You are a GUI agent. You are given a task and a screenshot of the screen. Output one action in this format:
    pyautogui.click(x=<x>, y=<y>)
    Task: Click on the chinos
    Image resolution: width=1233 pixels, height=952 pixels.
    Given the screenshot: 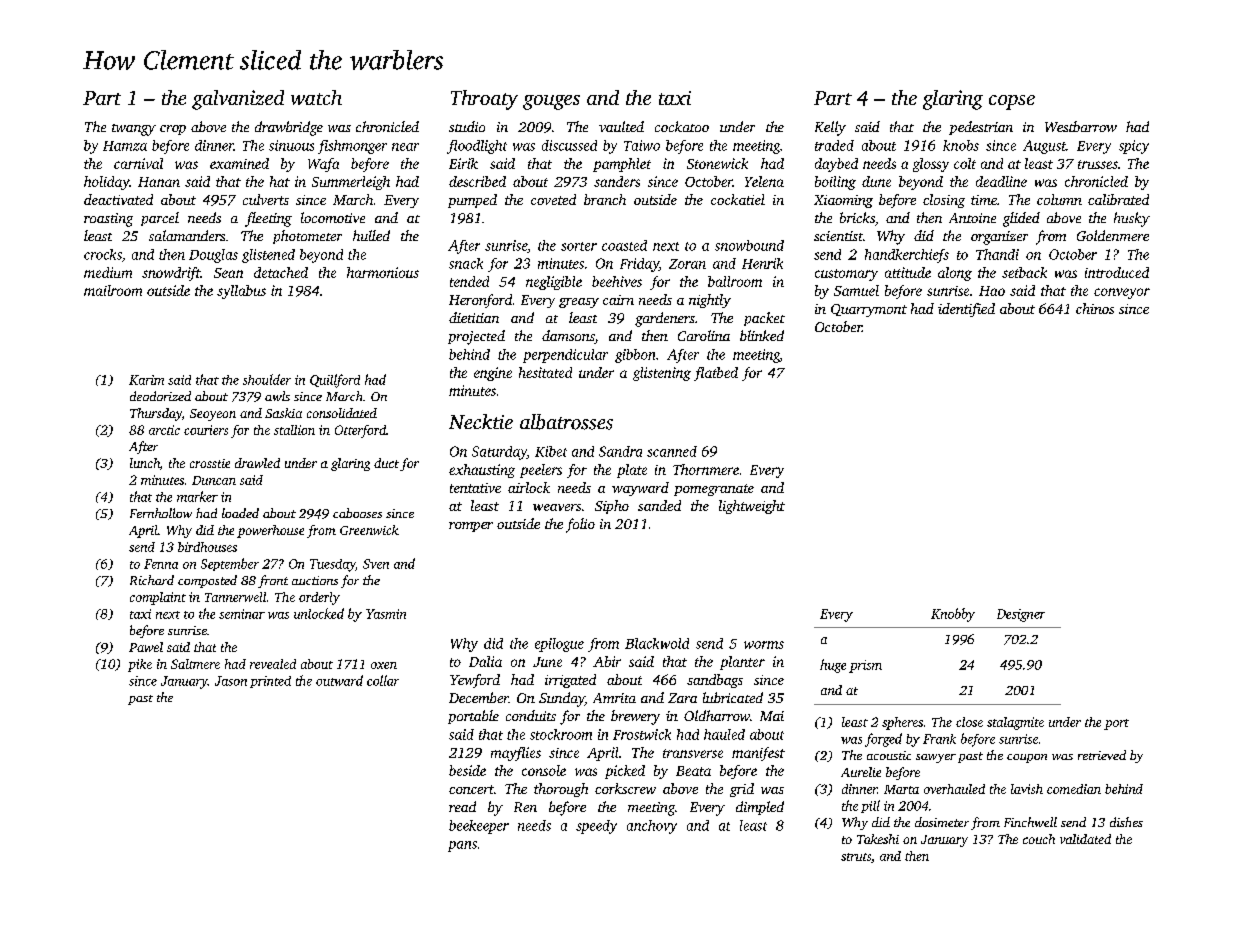 What is the action you would take?
    pyautogui.click(x=1095, y=308)
